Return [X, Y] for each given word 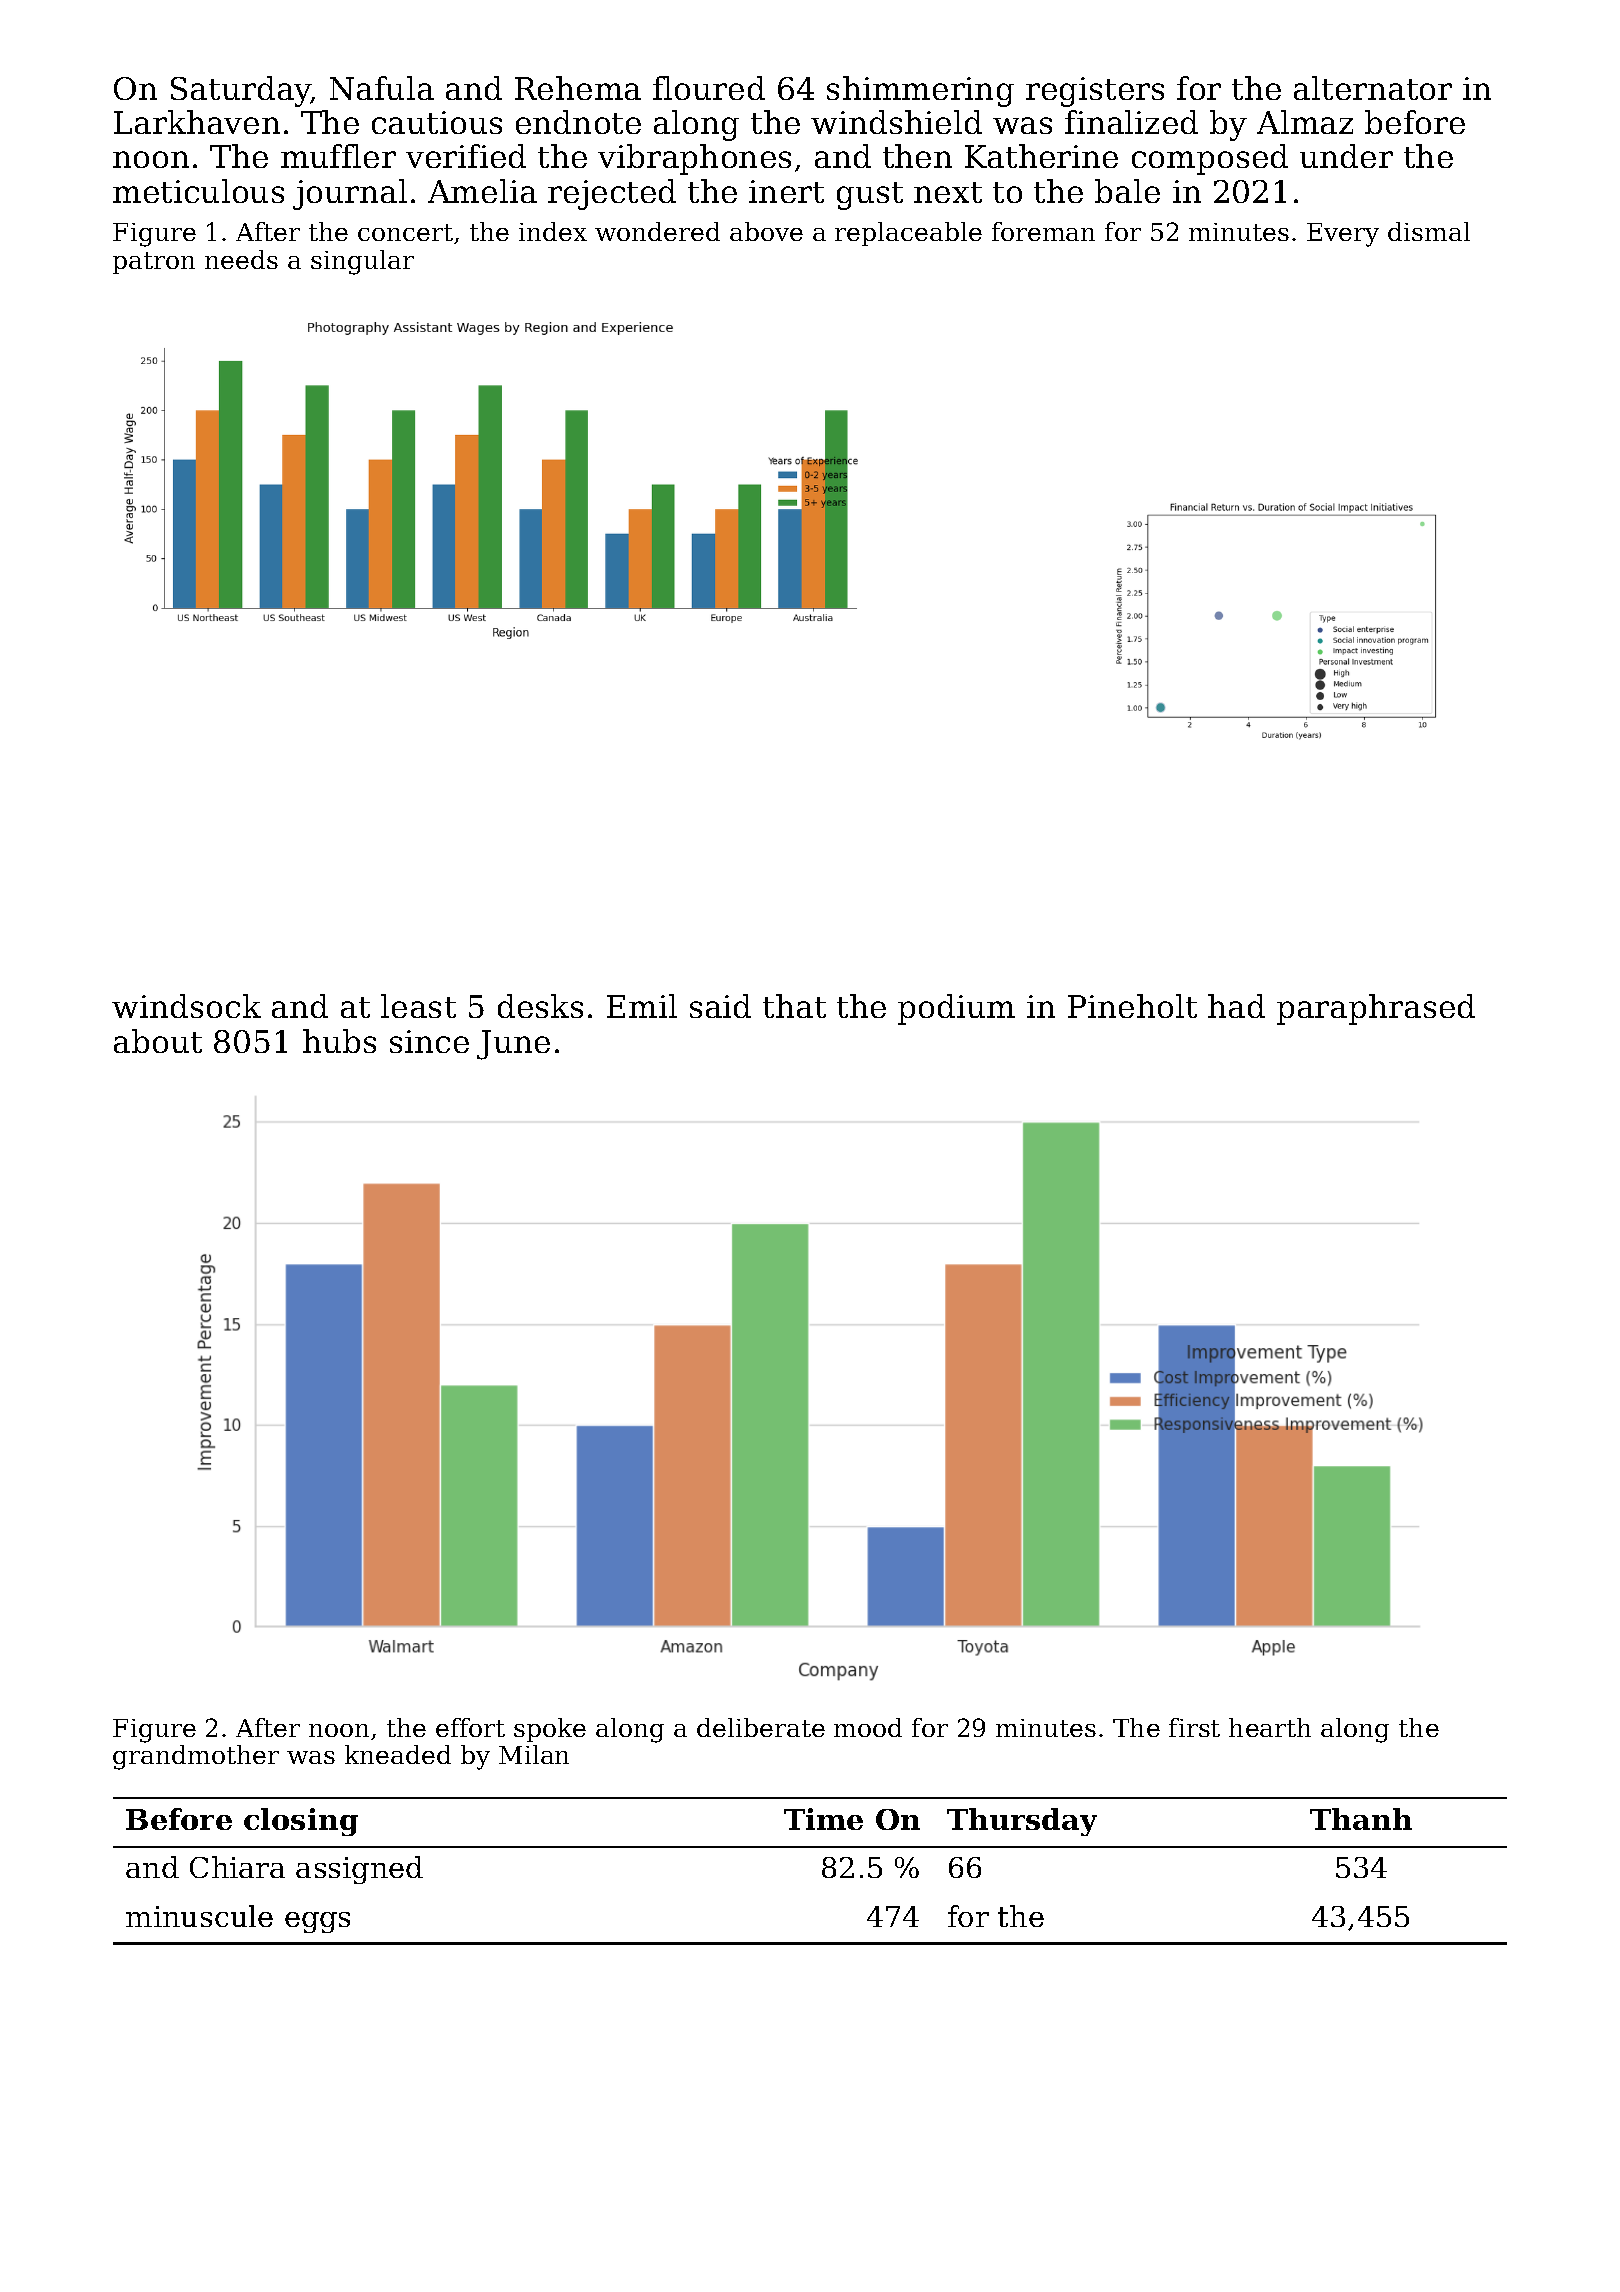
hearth [1270, 1727]
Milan [534, 1754]
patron [154, 263]
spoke [550, 1730]
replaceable [908, 234]
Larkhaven [197, 122]
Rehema [578, 88]
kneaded [398, 1754]
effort [470, 1727]
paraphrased [1376, 1009]
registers [1095, 92]
